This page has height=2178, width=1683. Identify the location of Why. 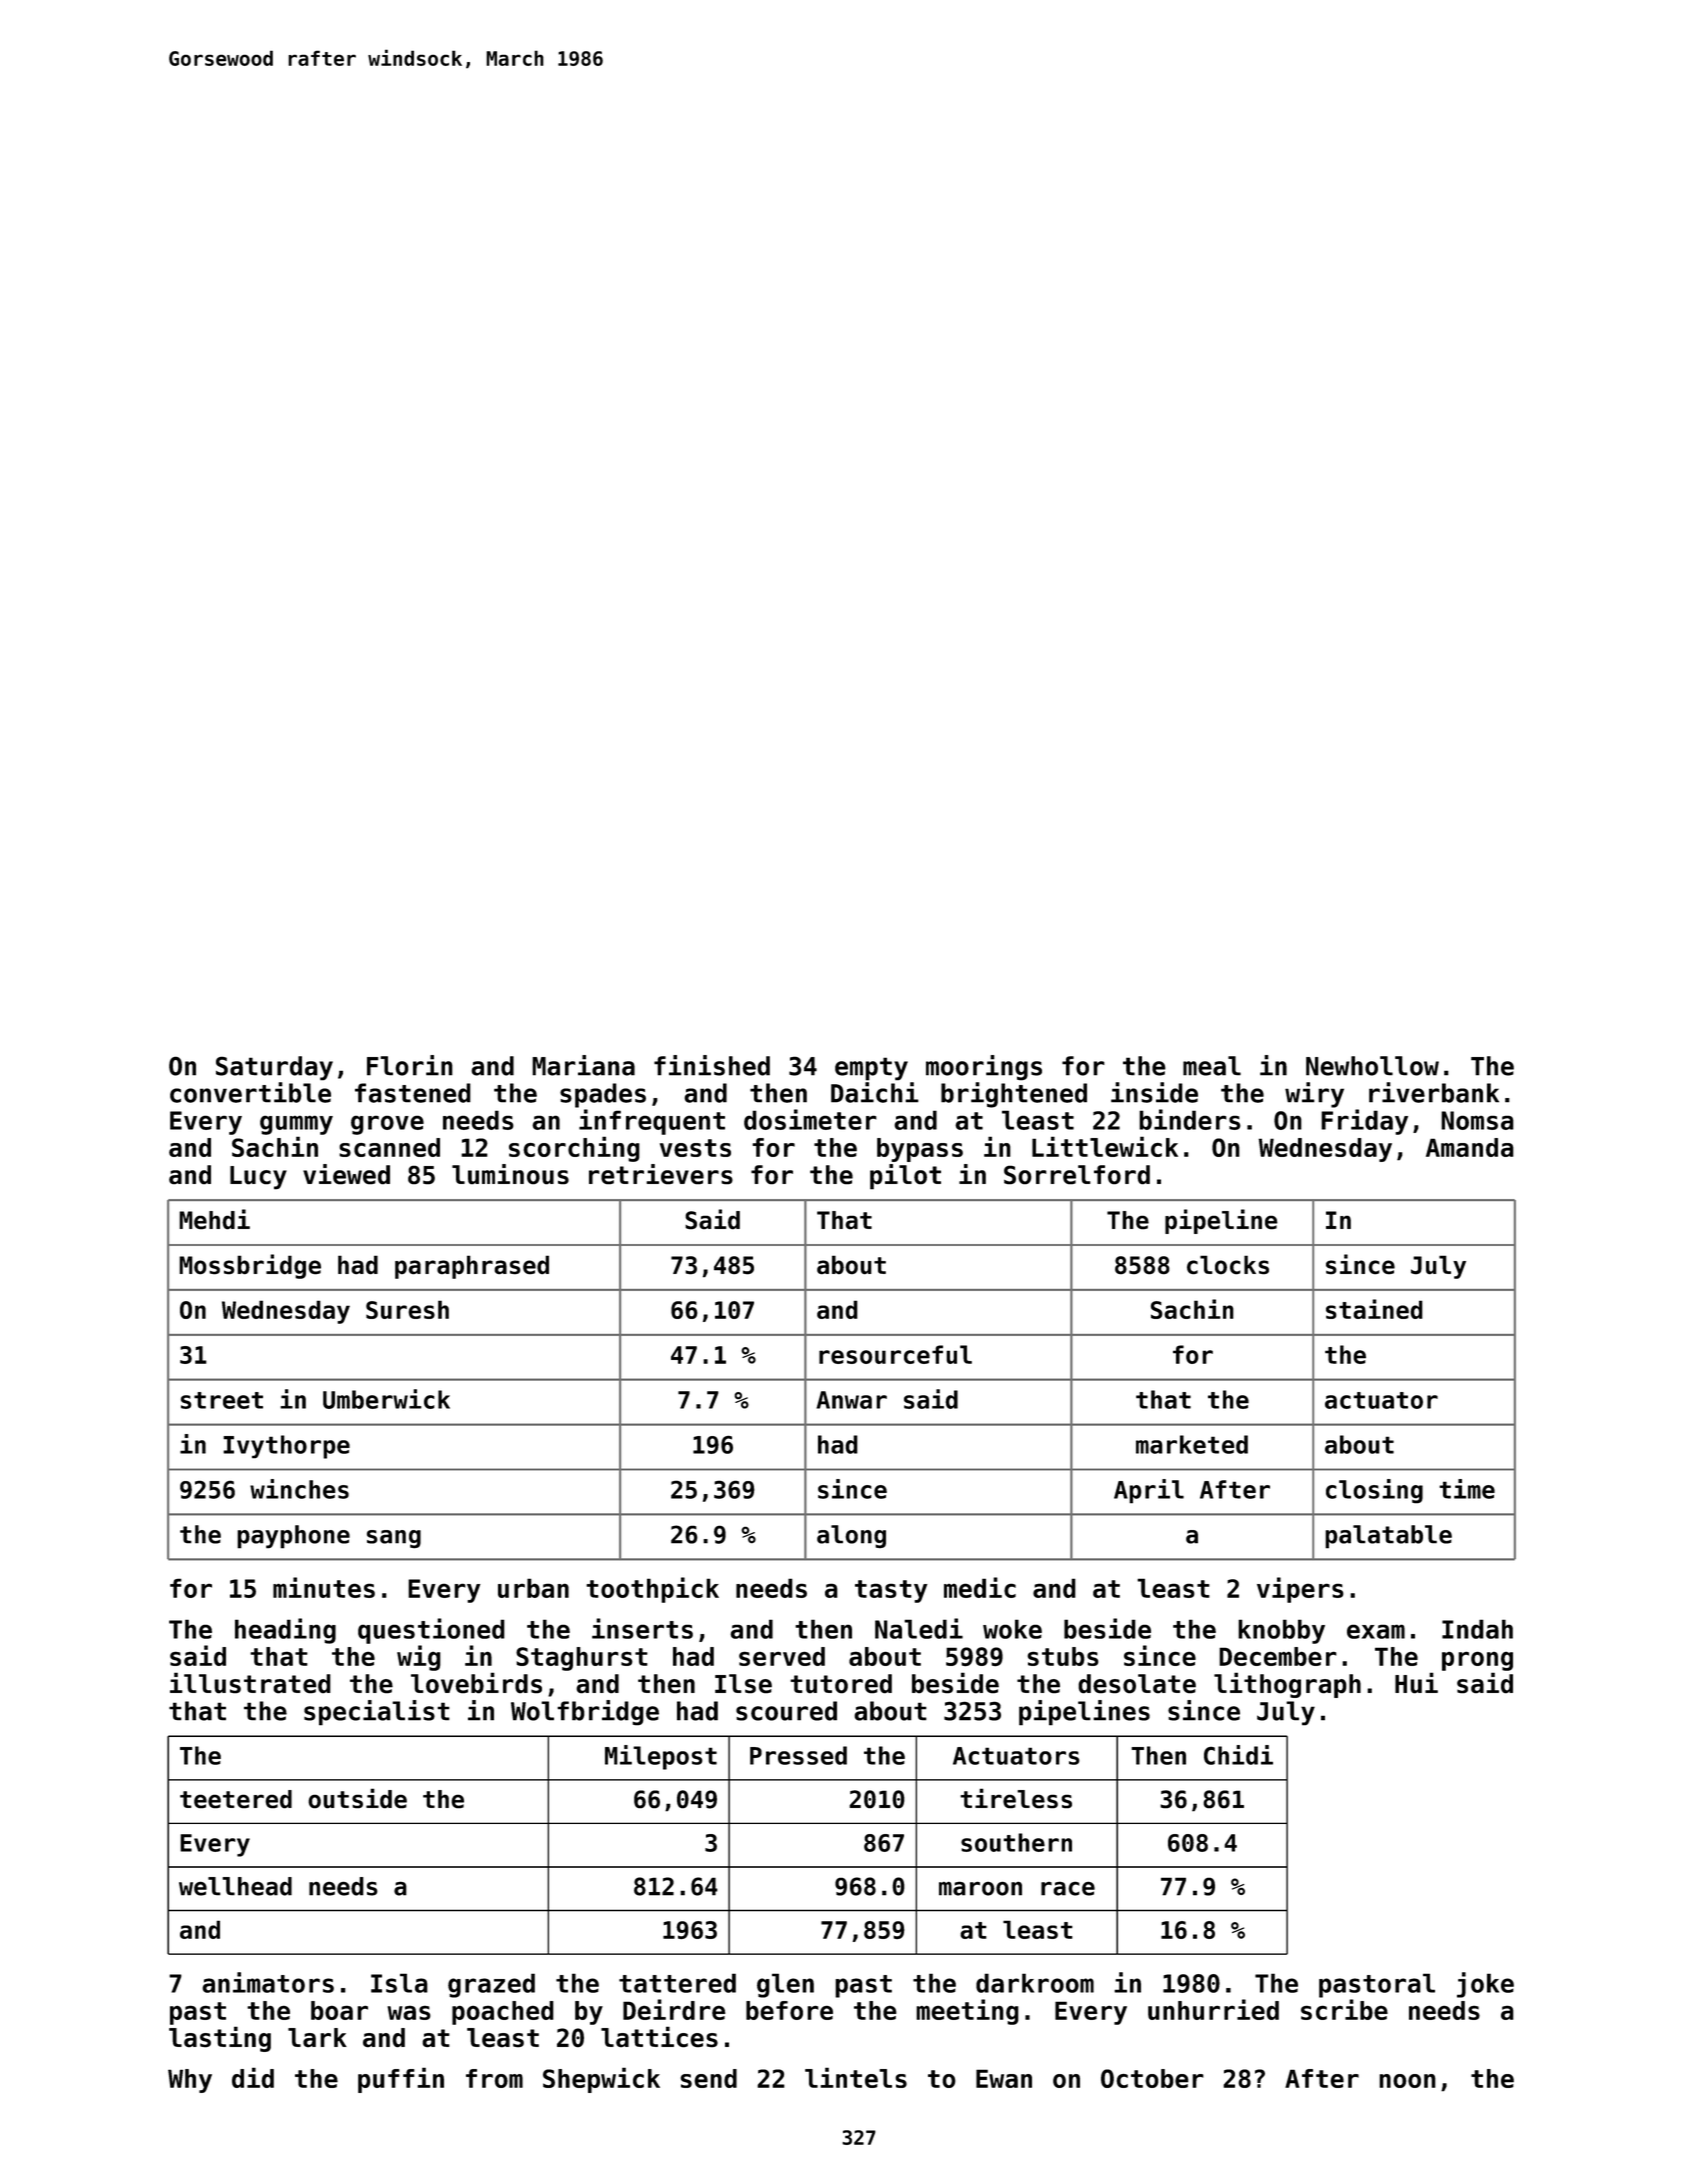
(190, 2081).
